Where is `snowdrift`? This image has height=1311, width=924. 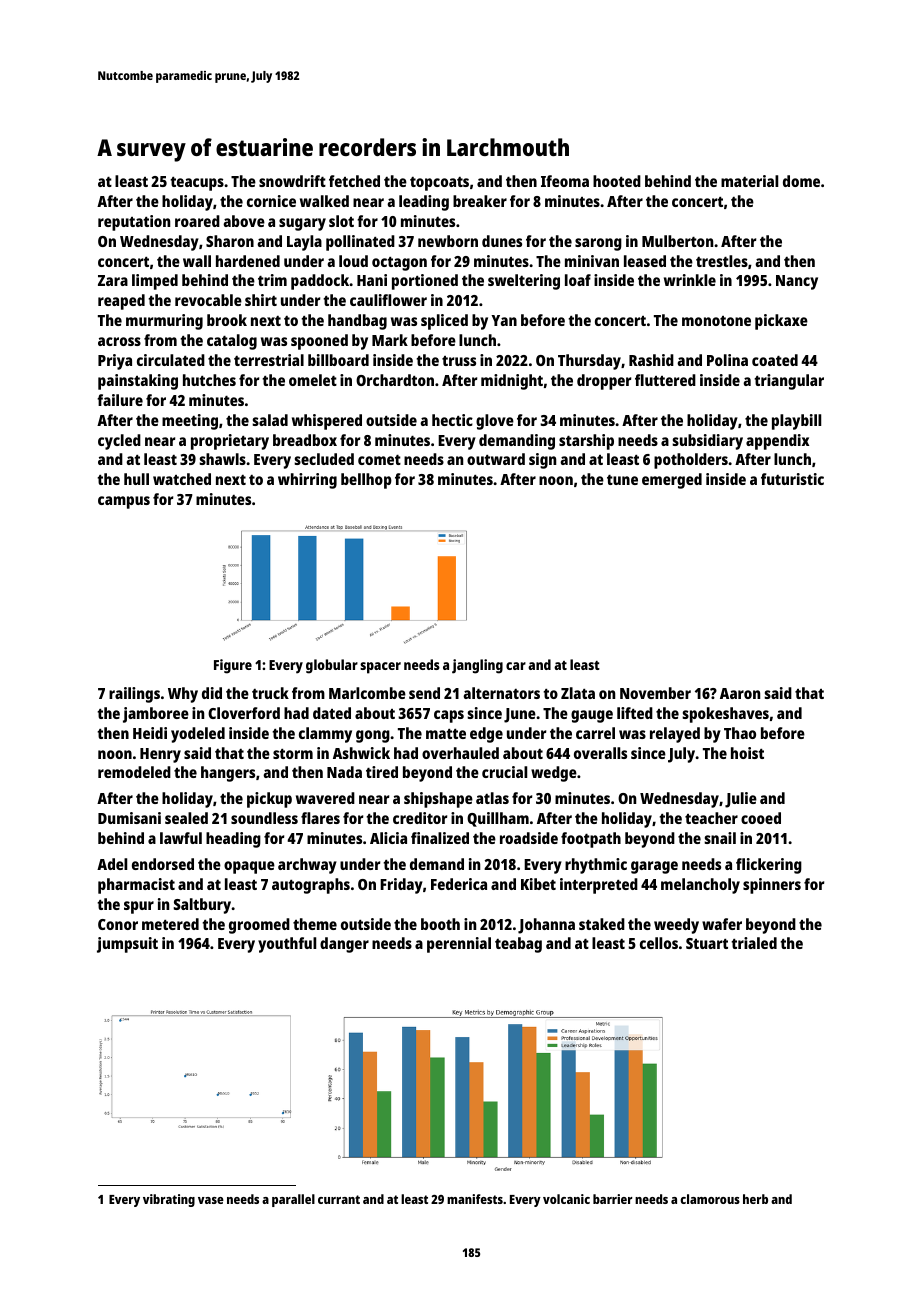
snowdrift is located at coordinates (292, 181).
